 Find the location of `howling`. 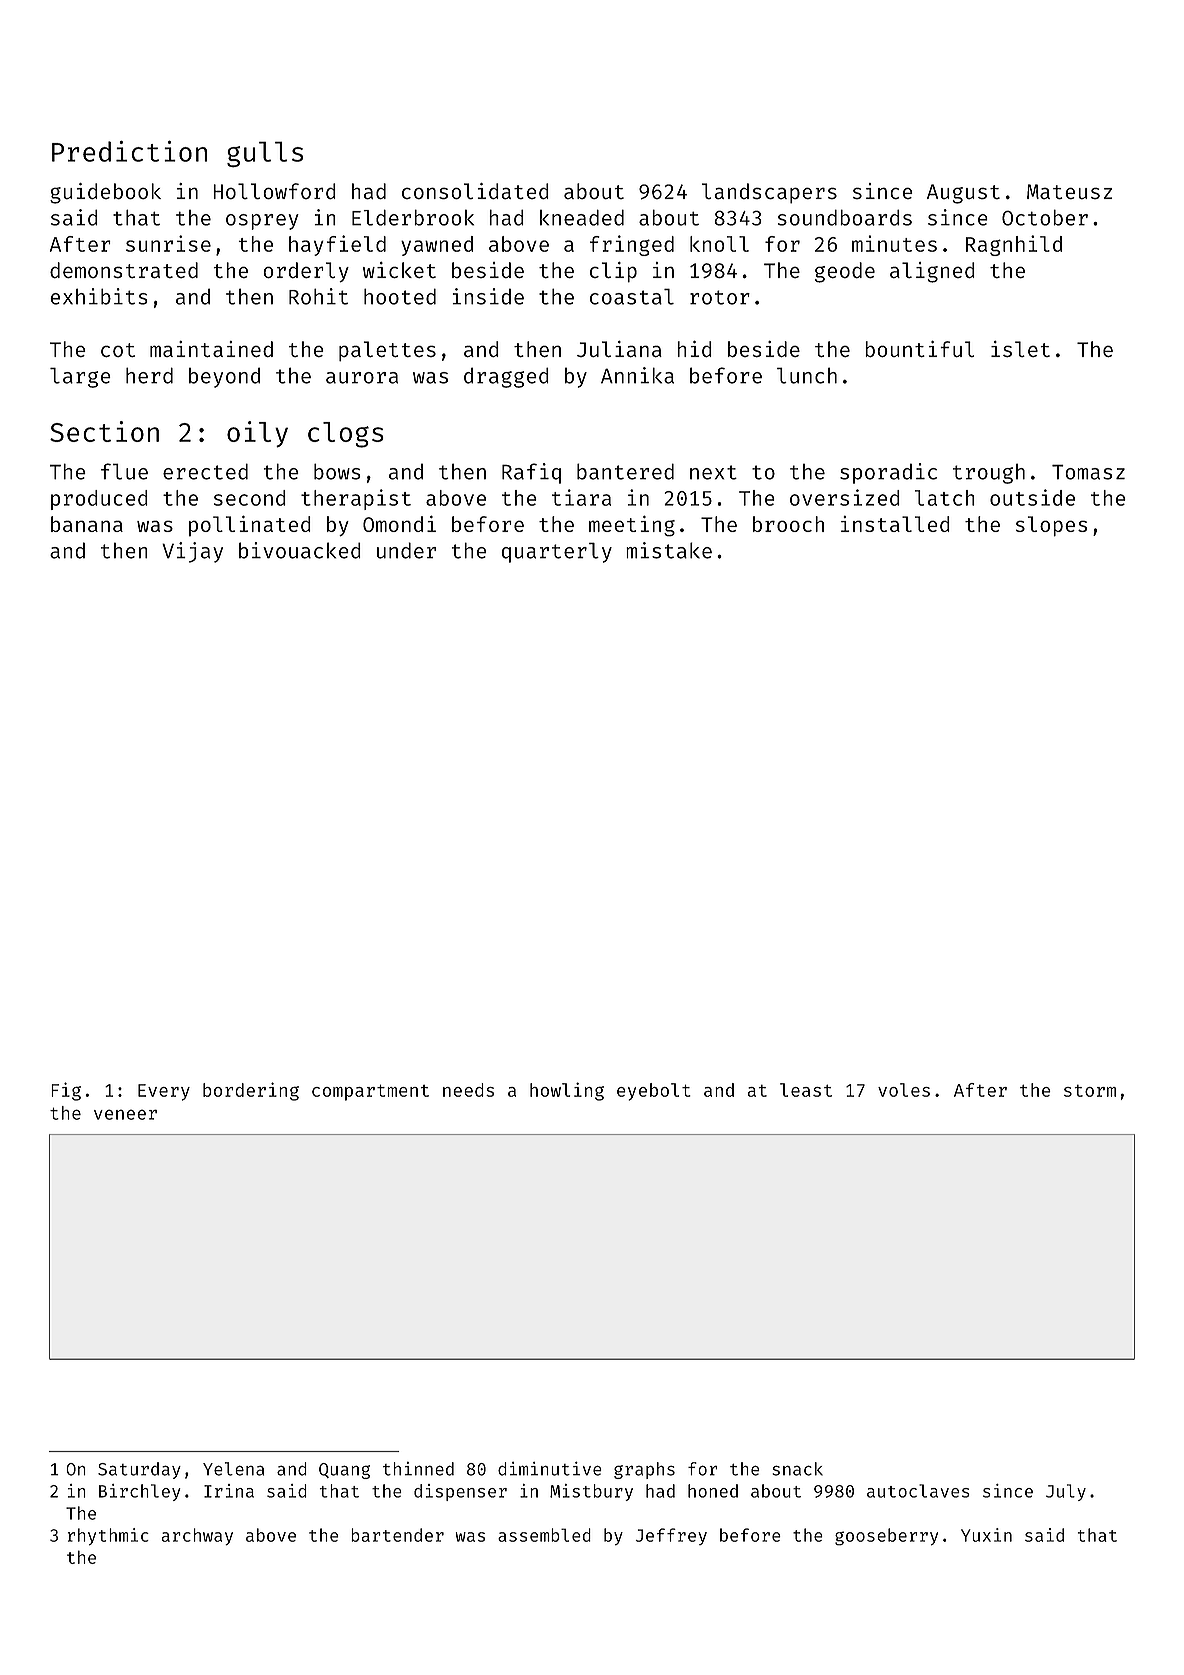

howling is located at coordinates (567, 1091).
